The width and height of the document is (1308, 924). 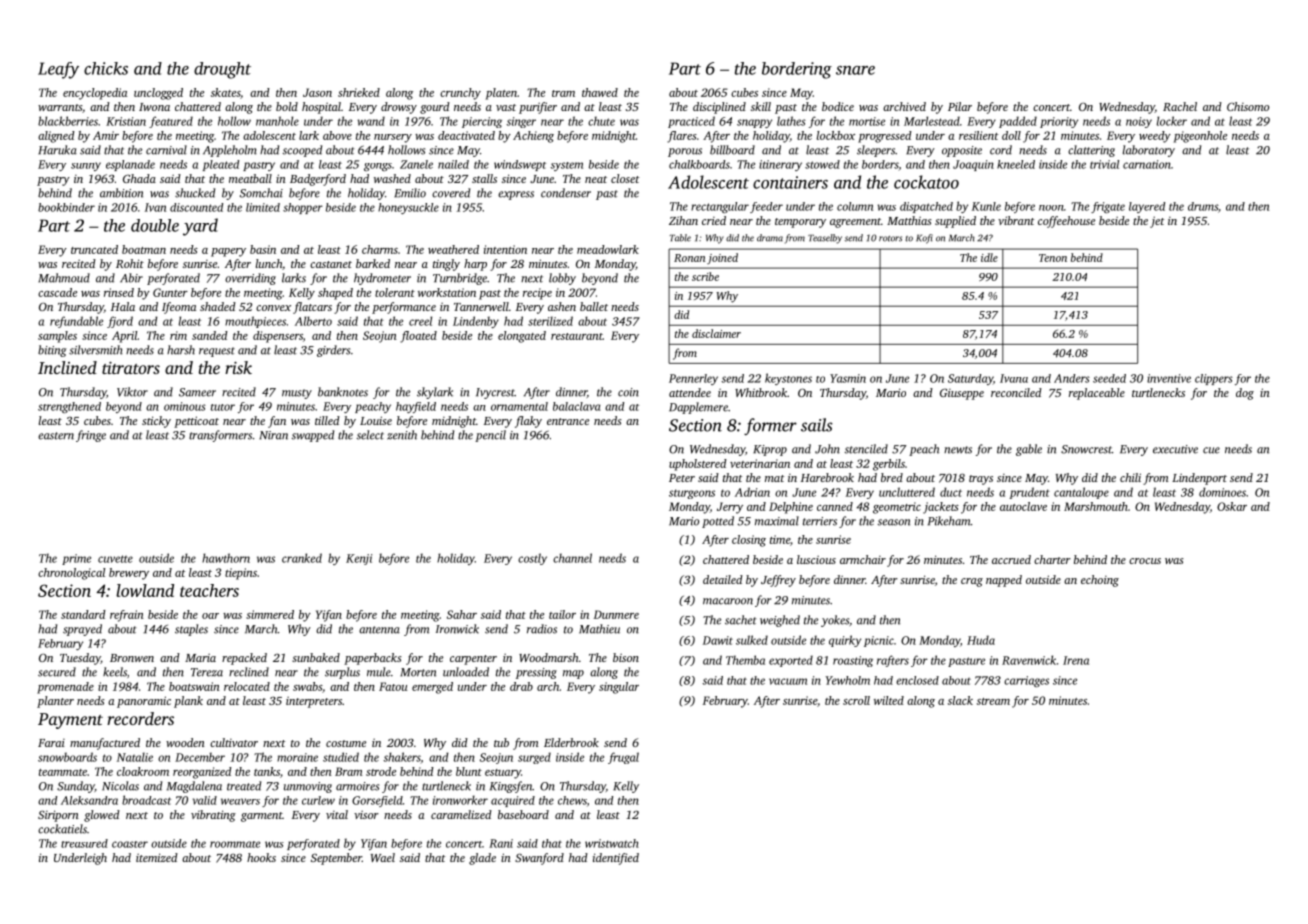 What do you see at coordinates (685, 152) in the document?
I see `porous` at bounding box center [685, 152].
